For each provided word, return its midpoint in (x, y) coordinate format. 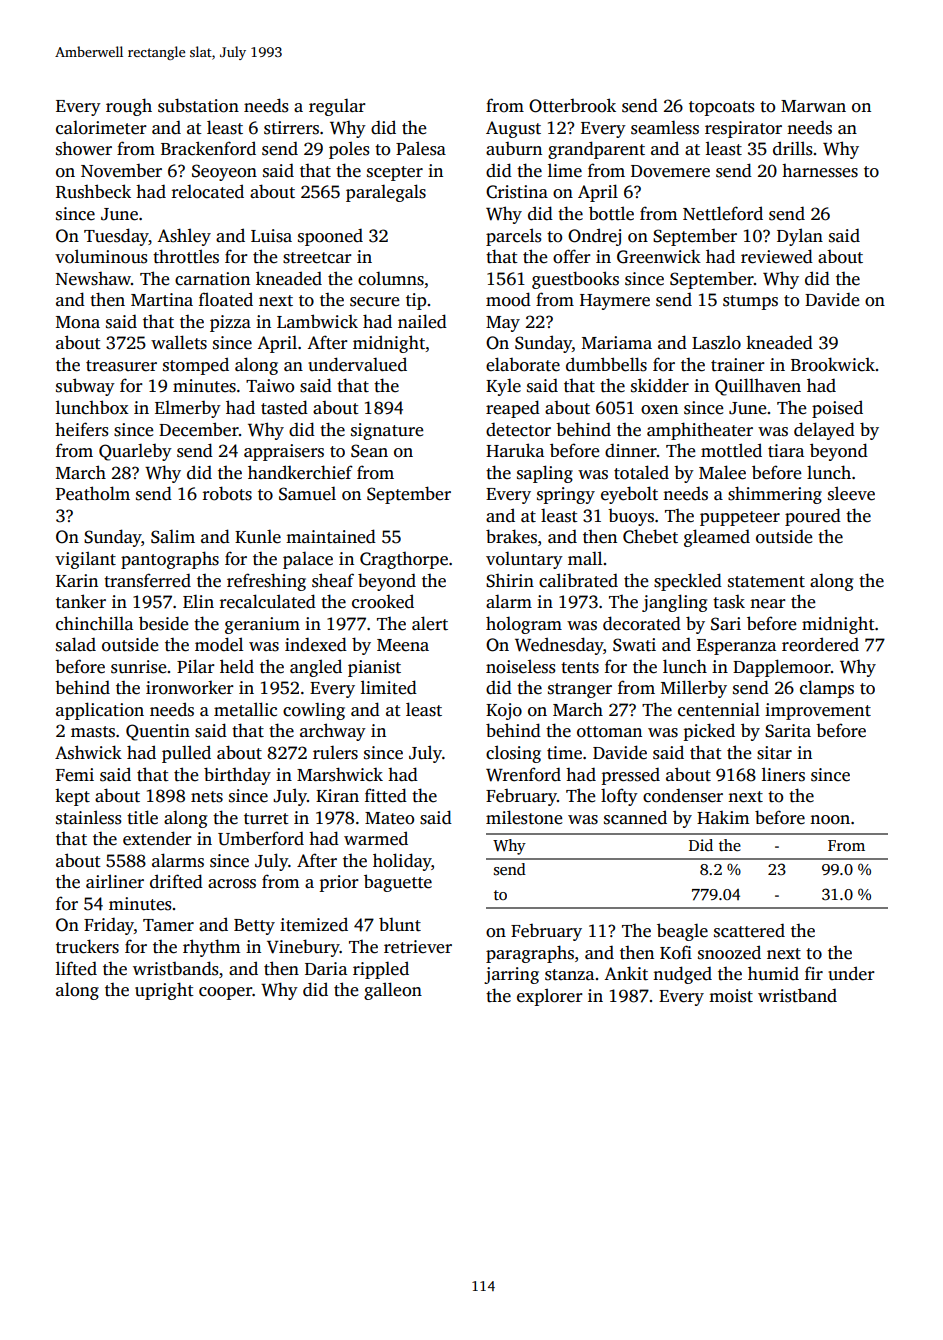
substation (198, 105)
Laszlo (716, 342)
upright (164, 991)
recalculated (268, 601)
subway (85, 387)
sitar (774, 753)
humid (773, 973)
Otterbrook (572, 105)
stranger (580, 690)
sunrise (139, 667)
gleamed (717, 538)
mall (585, 558)
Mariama (617, 342)
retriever (418, 947)
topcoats (722, 108)
